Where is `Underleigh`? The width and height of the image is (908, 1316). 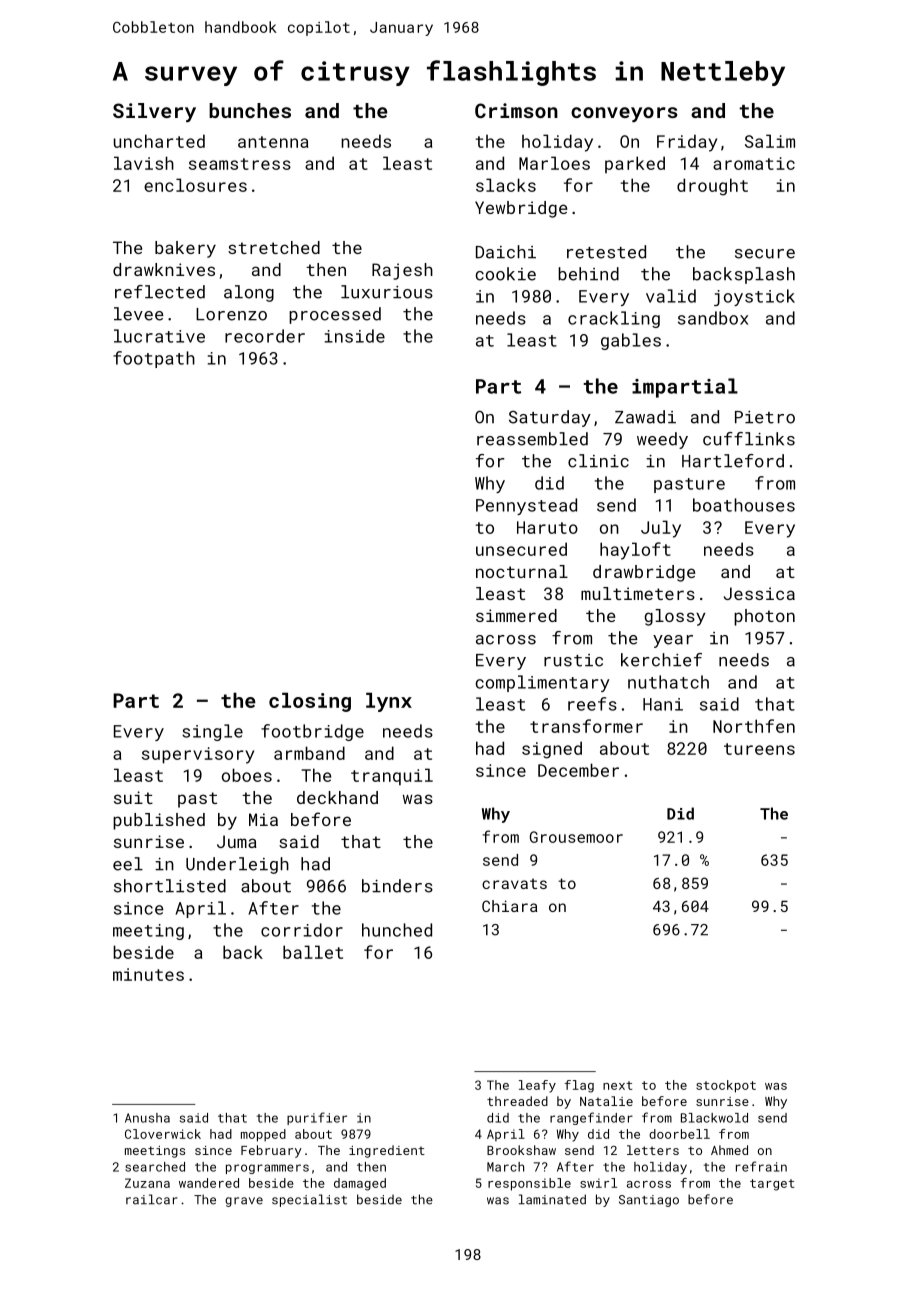
Underleigh is located at coordinates (237, 865).
